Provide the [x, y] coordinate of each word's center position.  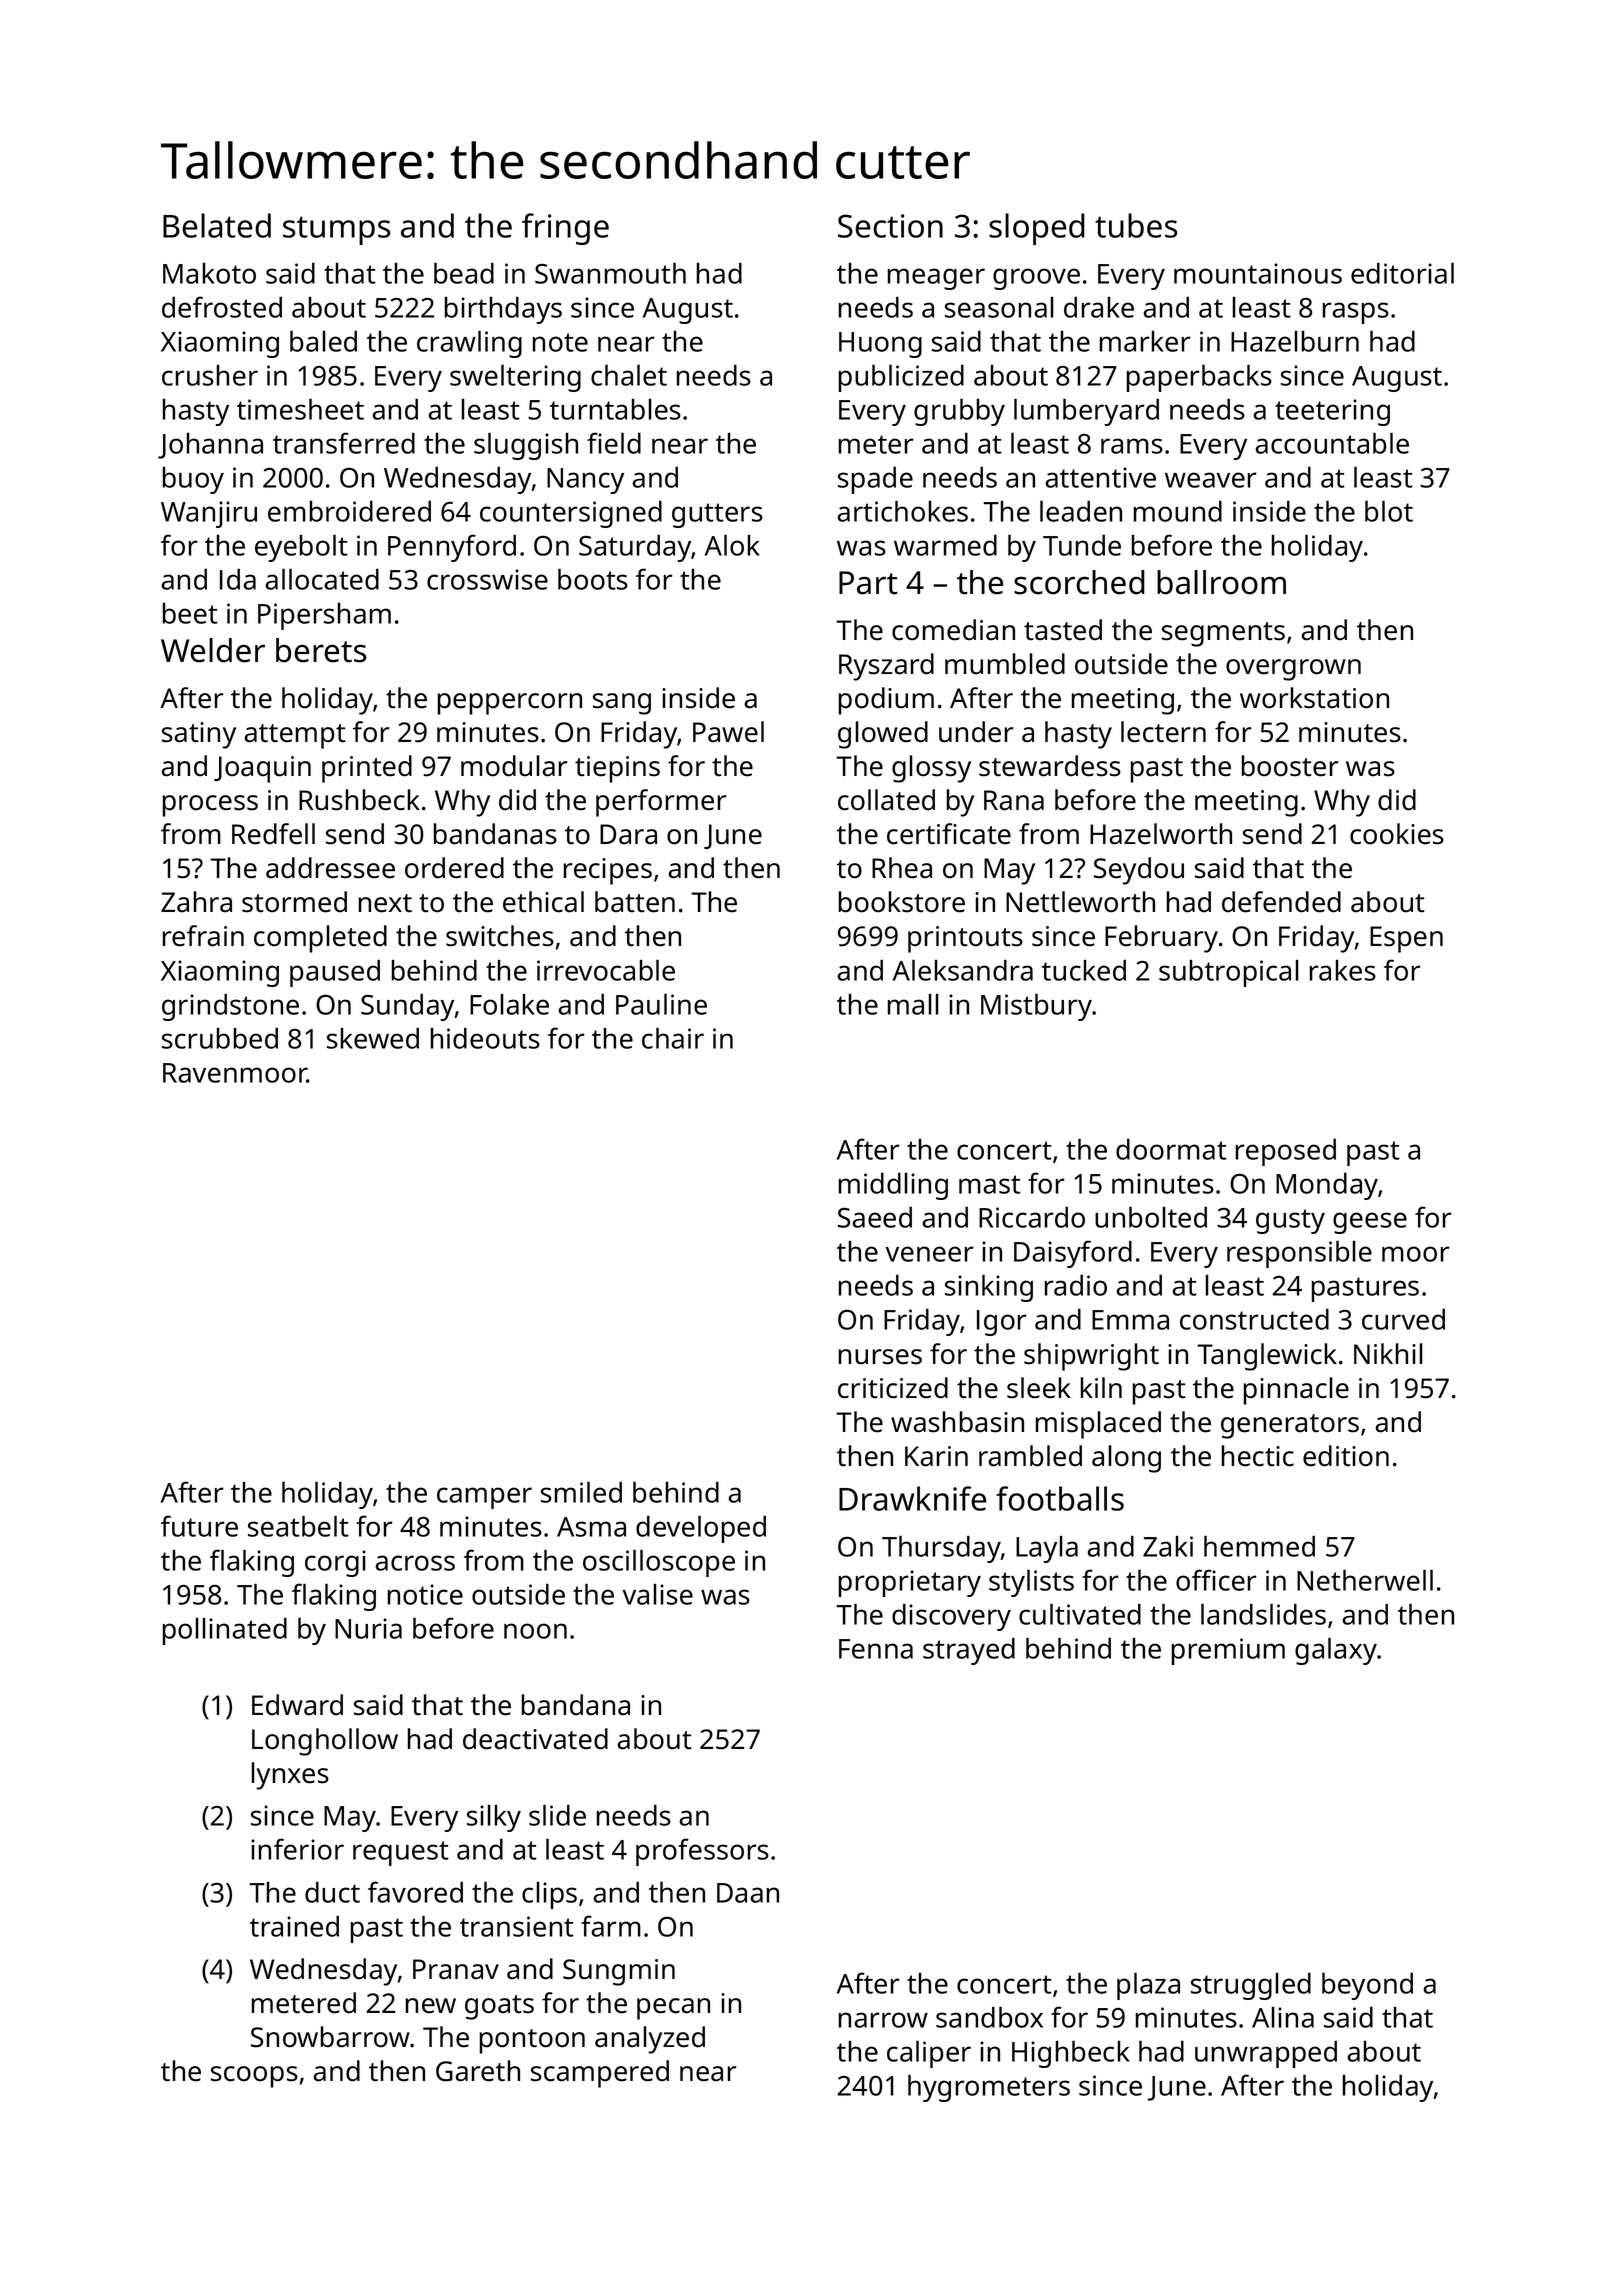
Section [890, 226]
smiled [581, 1492]
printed [367, 769]
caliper [929, 2054]
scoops [254, 2077]
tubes [1136, 225]
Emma [1130, 1320]
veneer [929, 1254]
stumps [336, 230]
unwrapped [1266, 2054]
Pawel [728, 732]
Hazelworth [1161, 834]
